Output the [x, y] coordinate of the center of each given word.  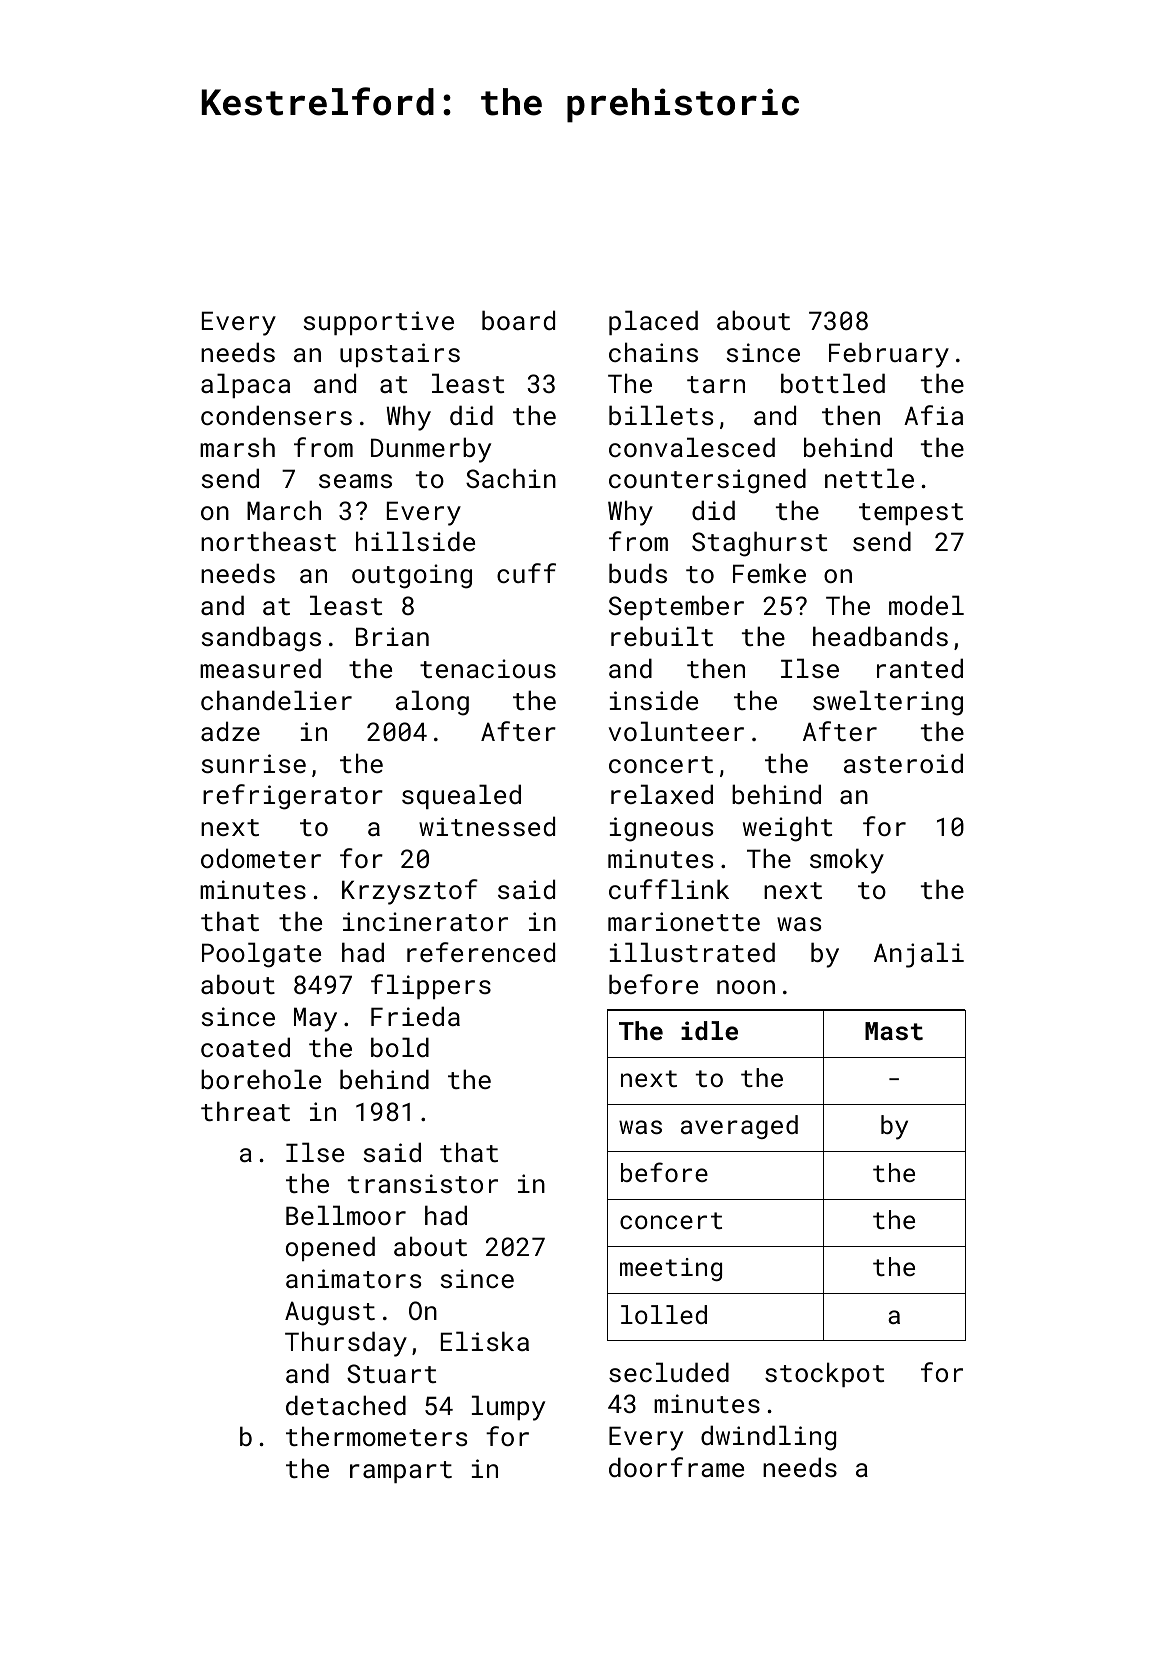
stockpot [824, 1374]
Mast [894, 1031]
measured [260, 668]
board [518, 320]
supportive [379, 323]
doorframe [676, 1467]
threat [245, 1111]
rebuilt [662, 636]
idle [709, 1030]
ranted [920, 668]
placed [653, 322]
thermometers [376, 1436]
